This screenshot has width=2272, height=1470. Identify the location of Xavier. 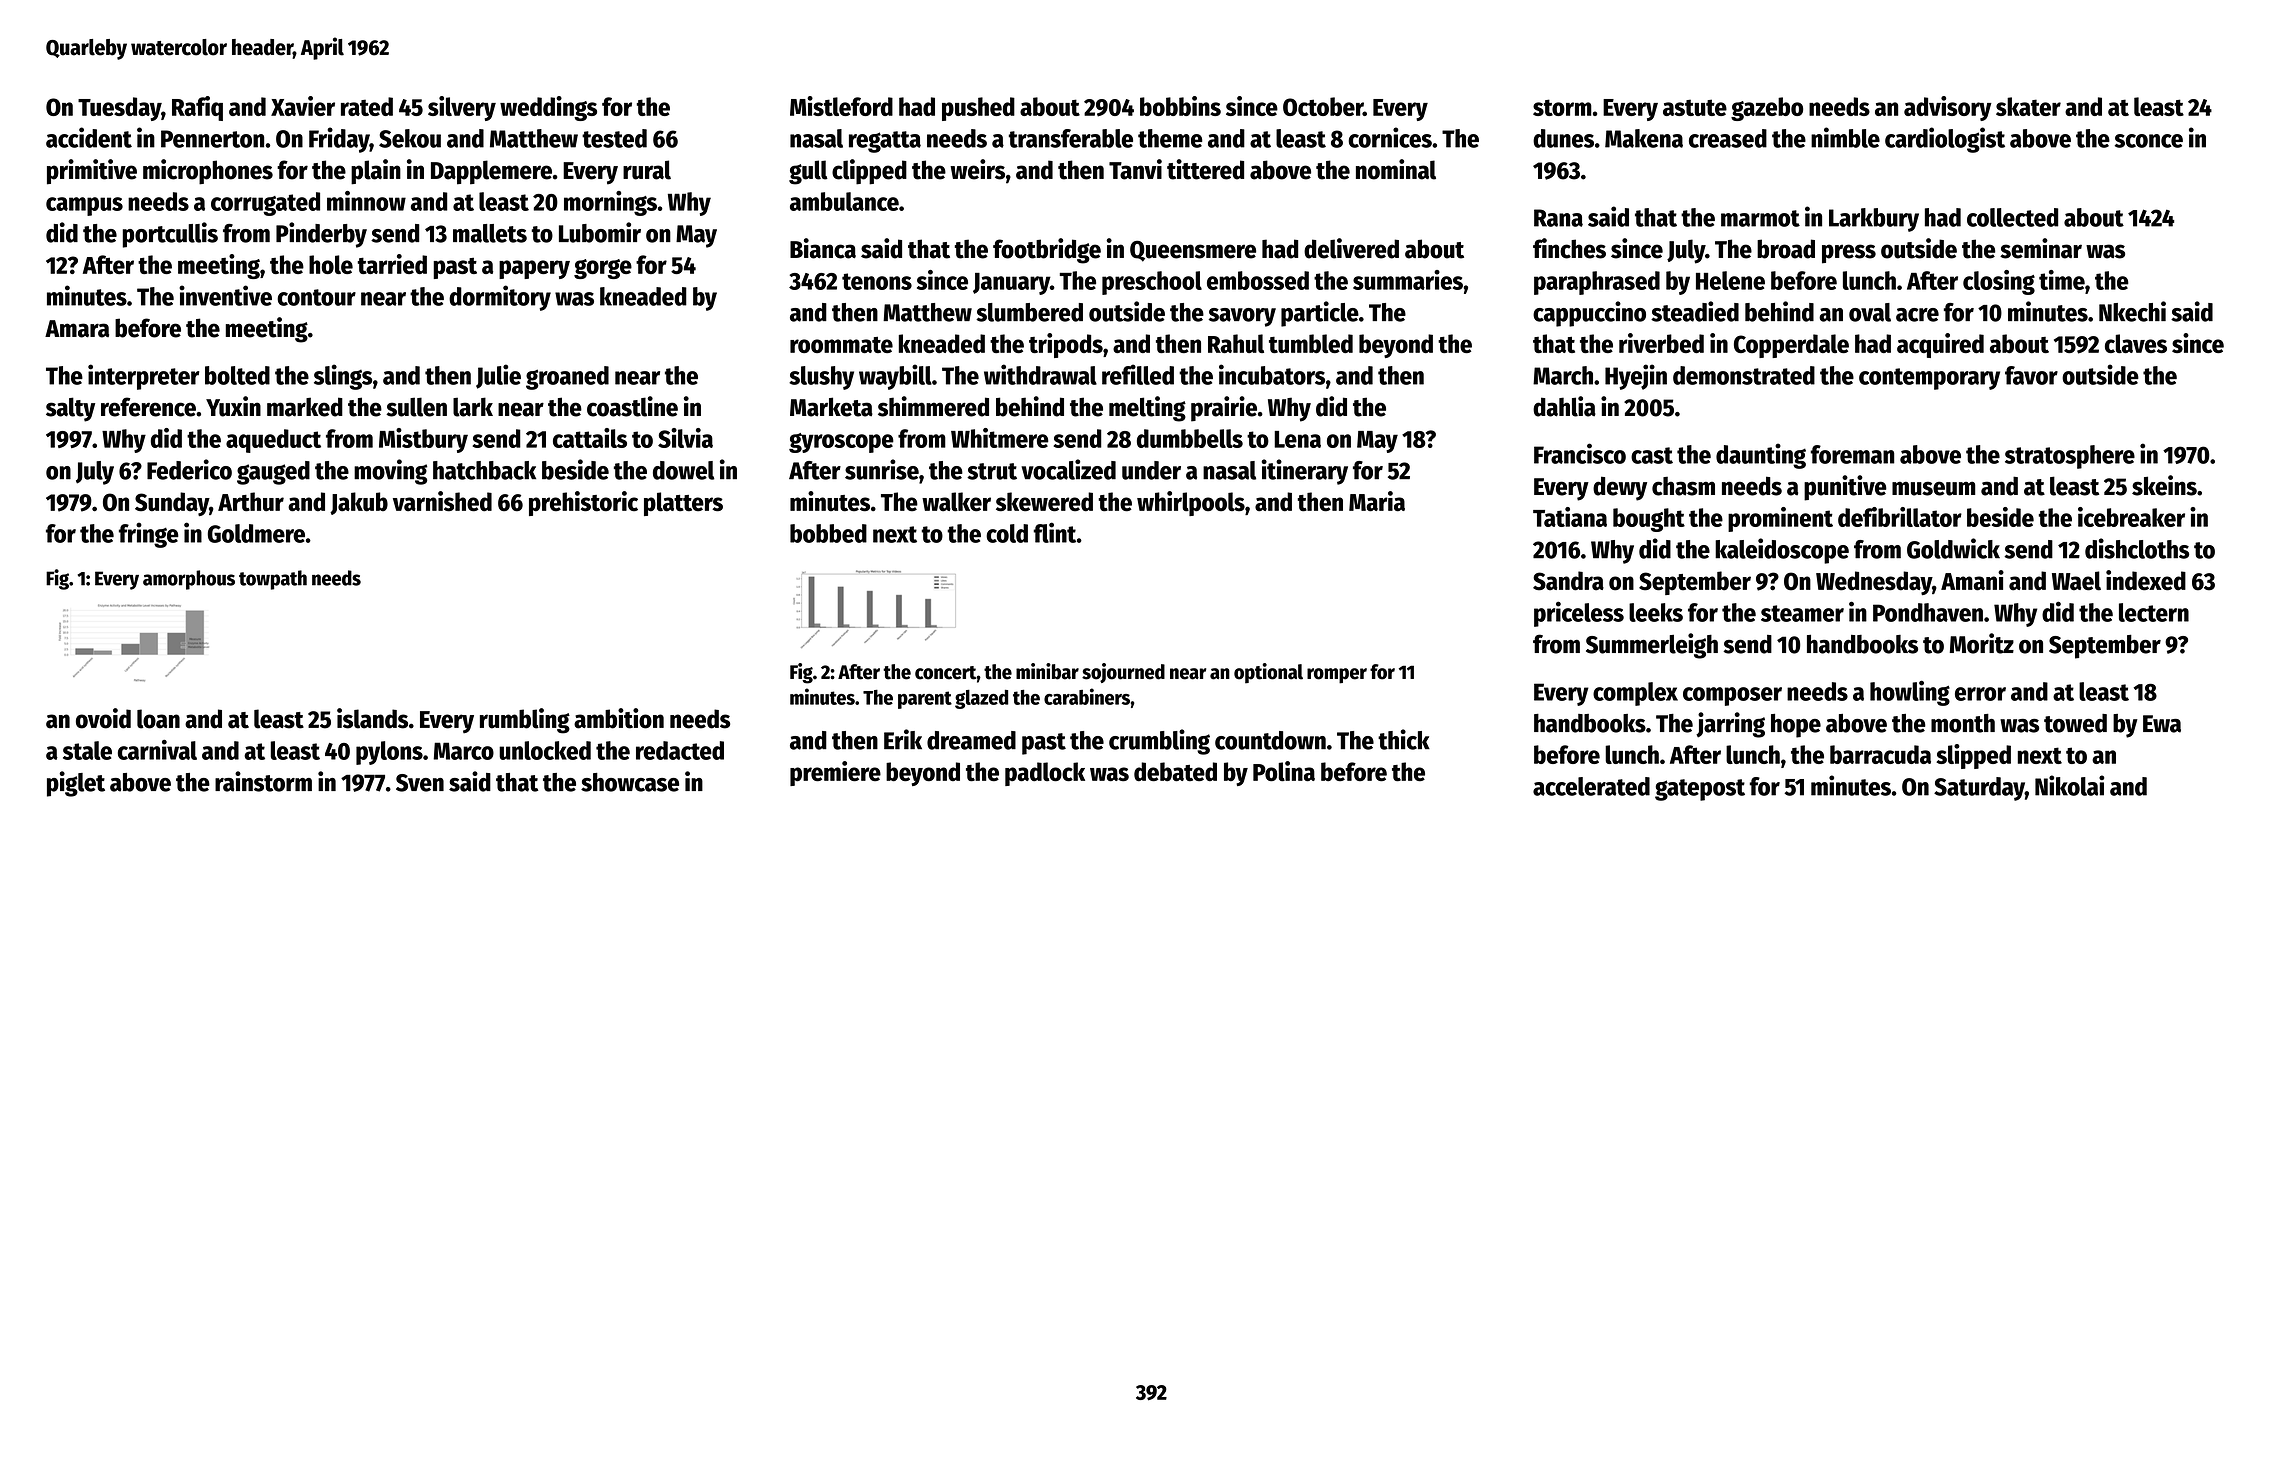
(303, 106).
